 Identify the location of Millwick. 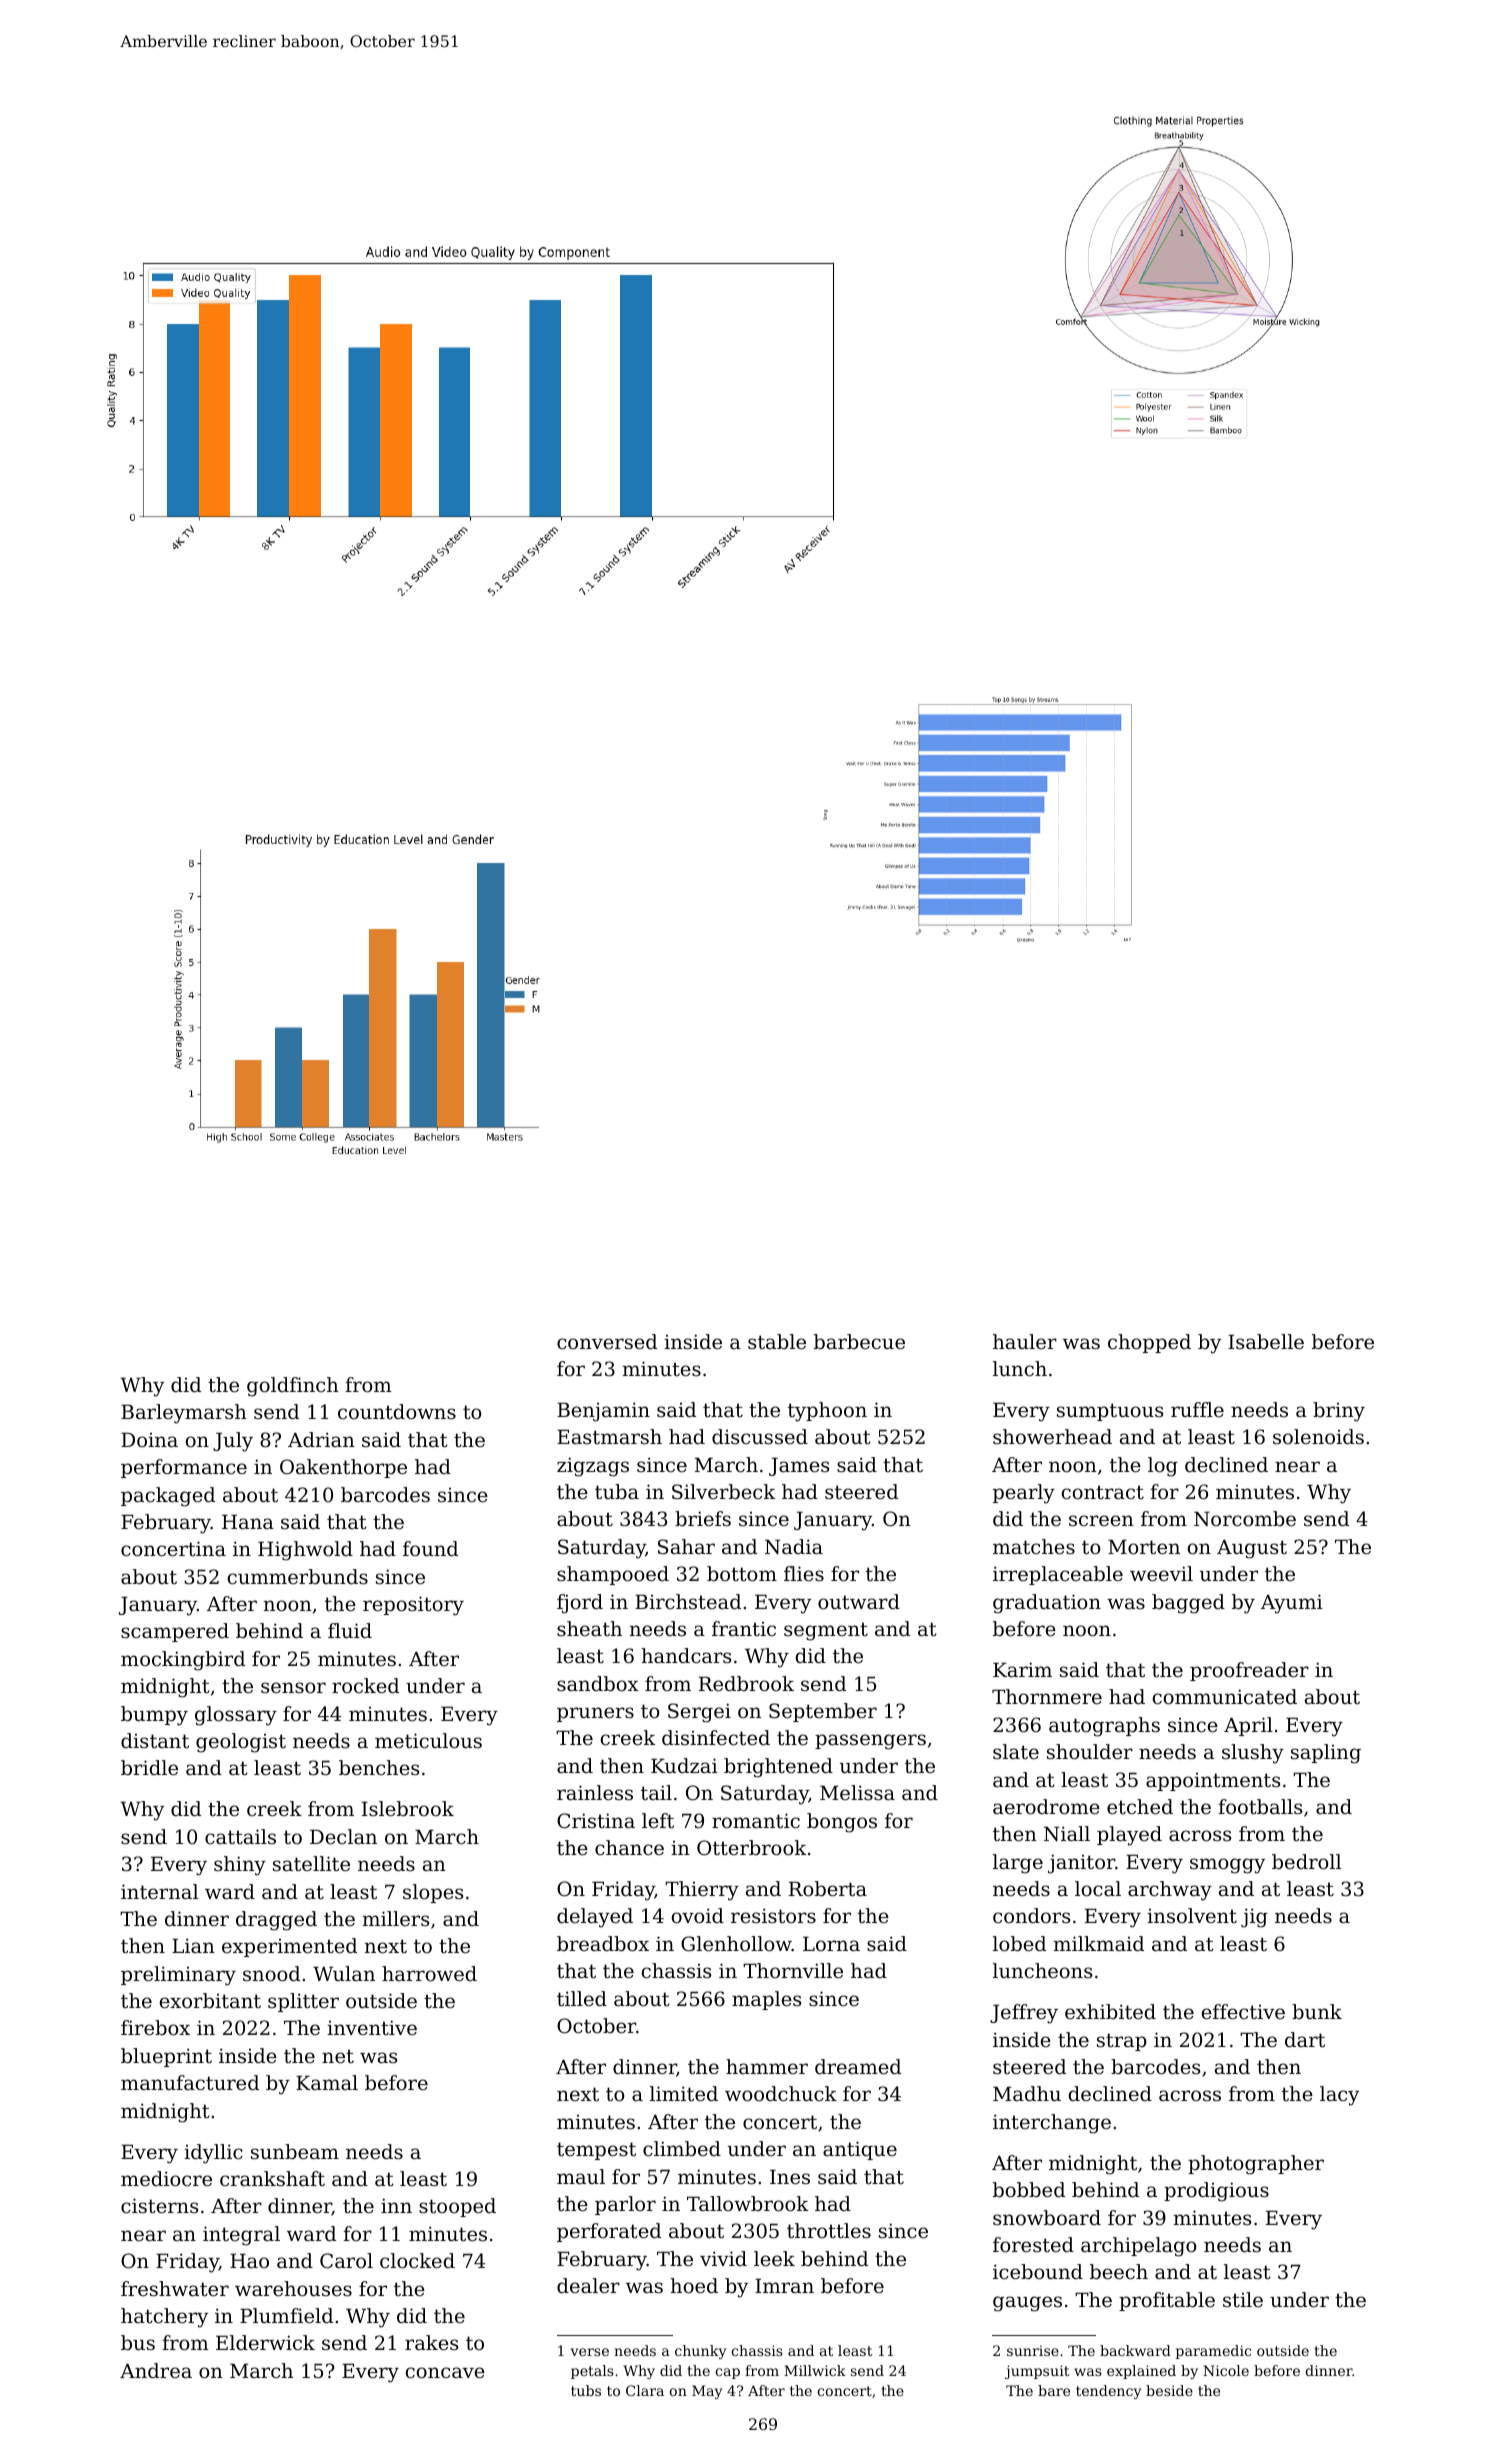
(815, 2370).
